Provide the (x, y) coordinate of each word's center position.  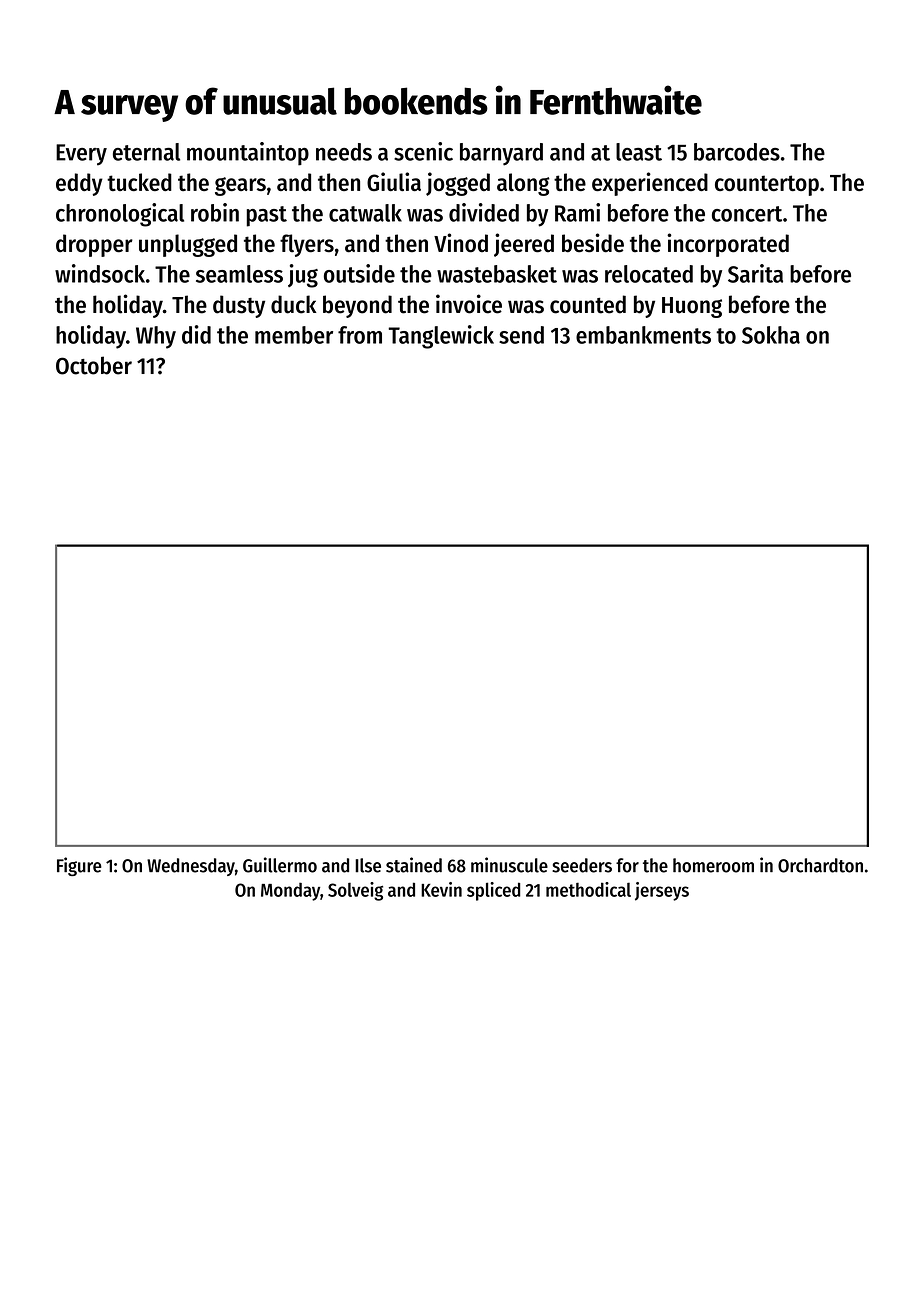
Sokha (771, 335)
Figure (79, 866)
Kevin (441, 889)
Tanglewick (441, 337)
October (94, 365)
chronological (120, 215)
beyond (357, 306)
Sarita (755, 273)
